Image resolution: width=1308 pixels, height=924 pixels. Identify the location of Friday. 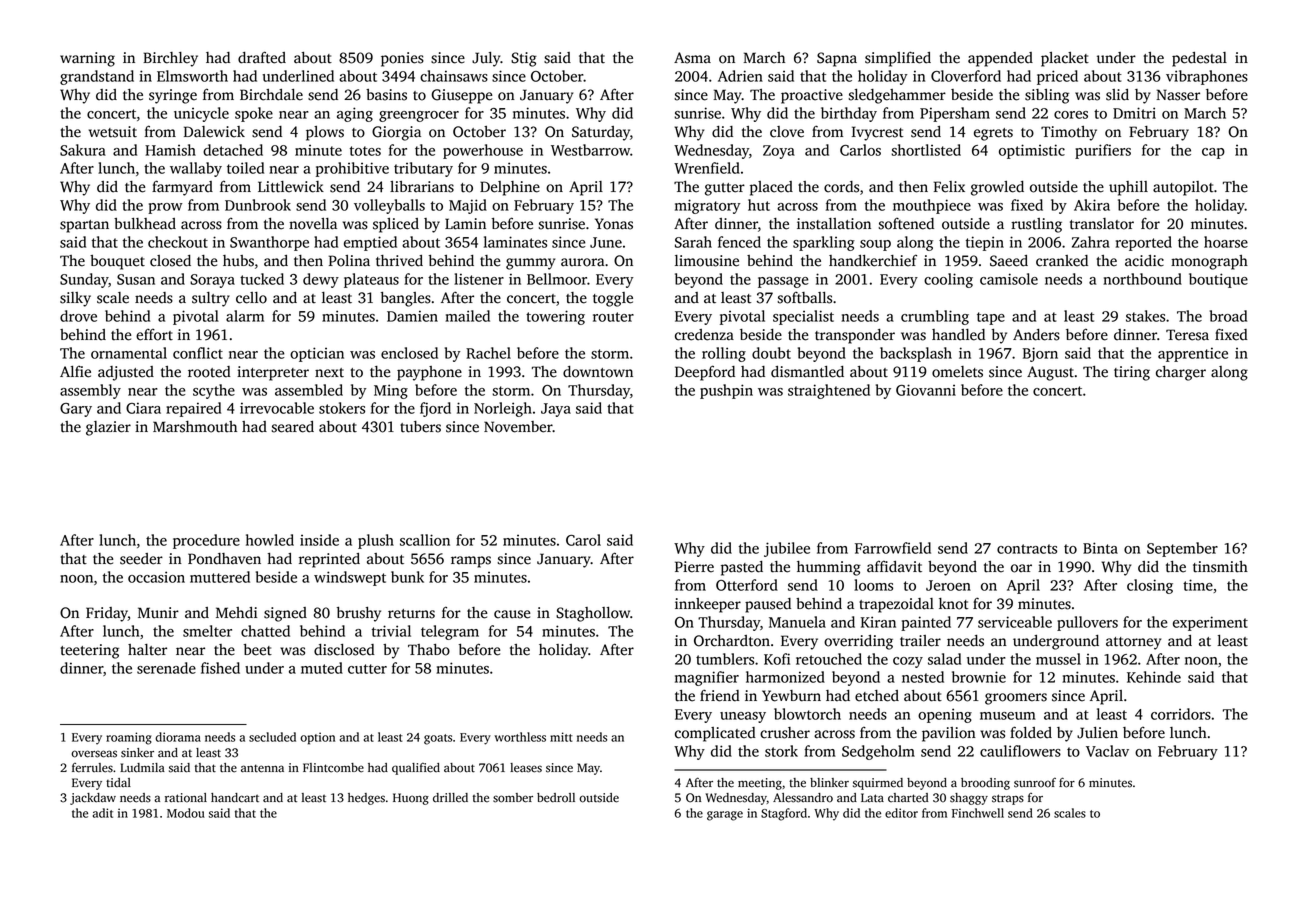
(107, 614).
